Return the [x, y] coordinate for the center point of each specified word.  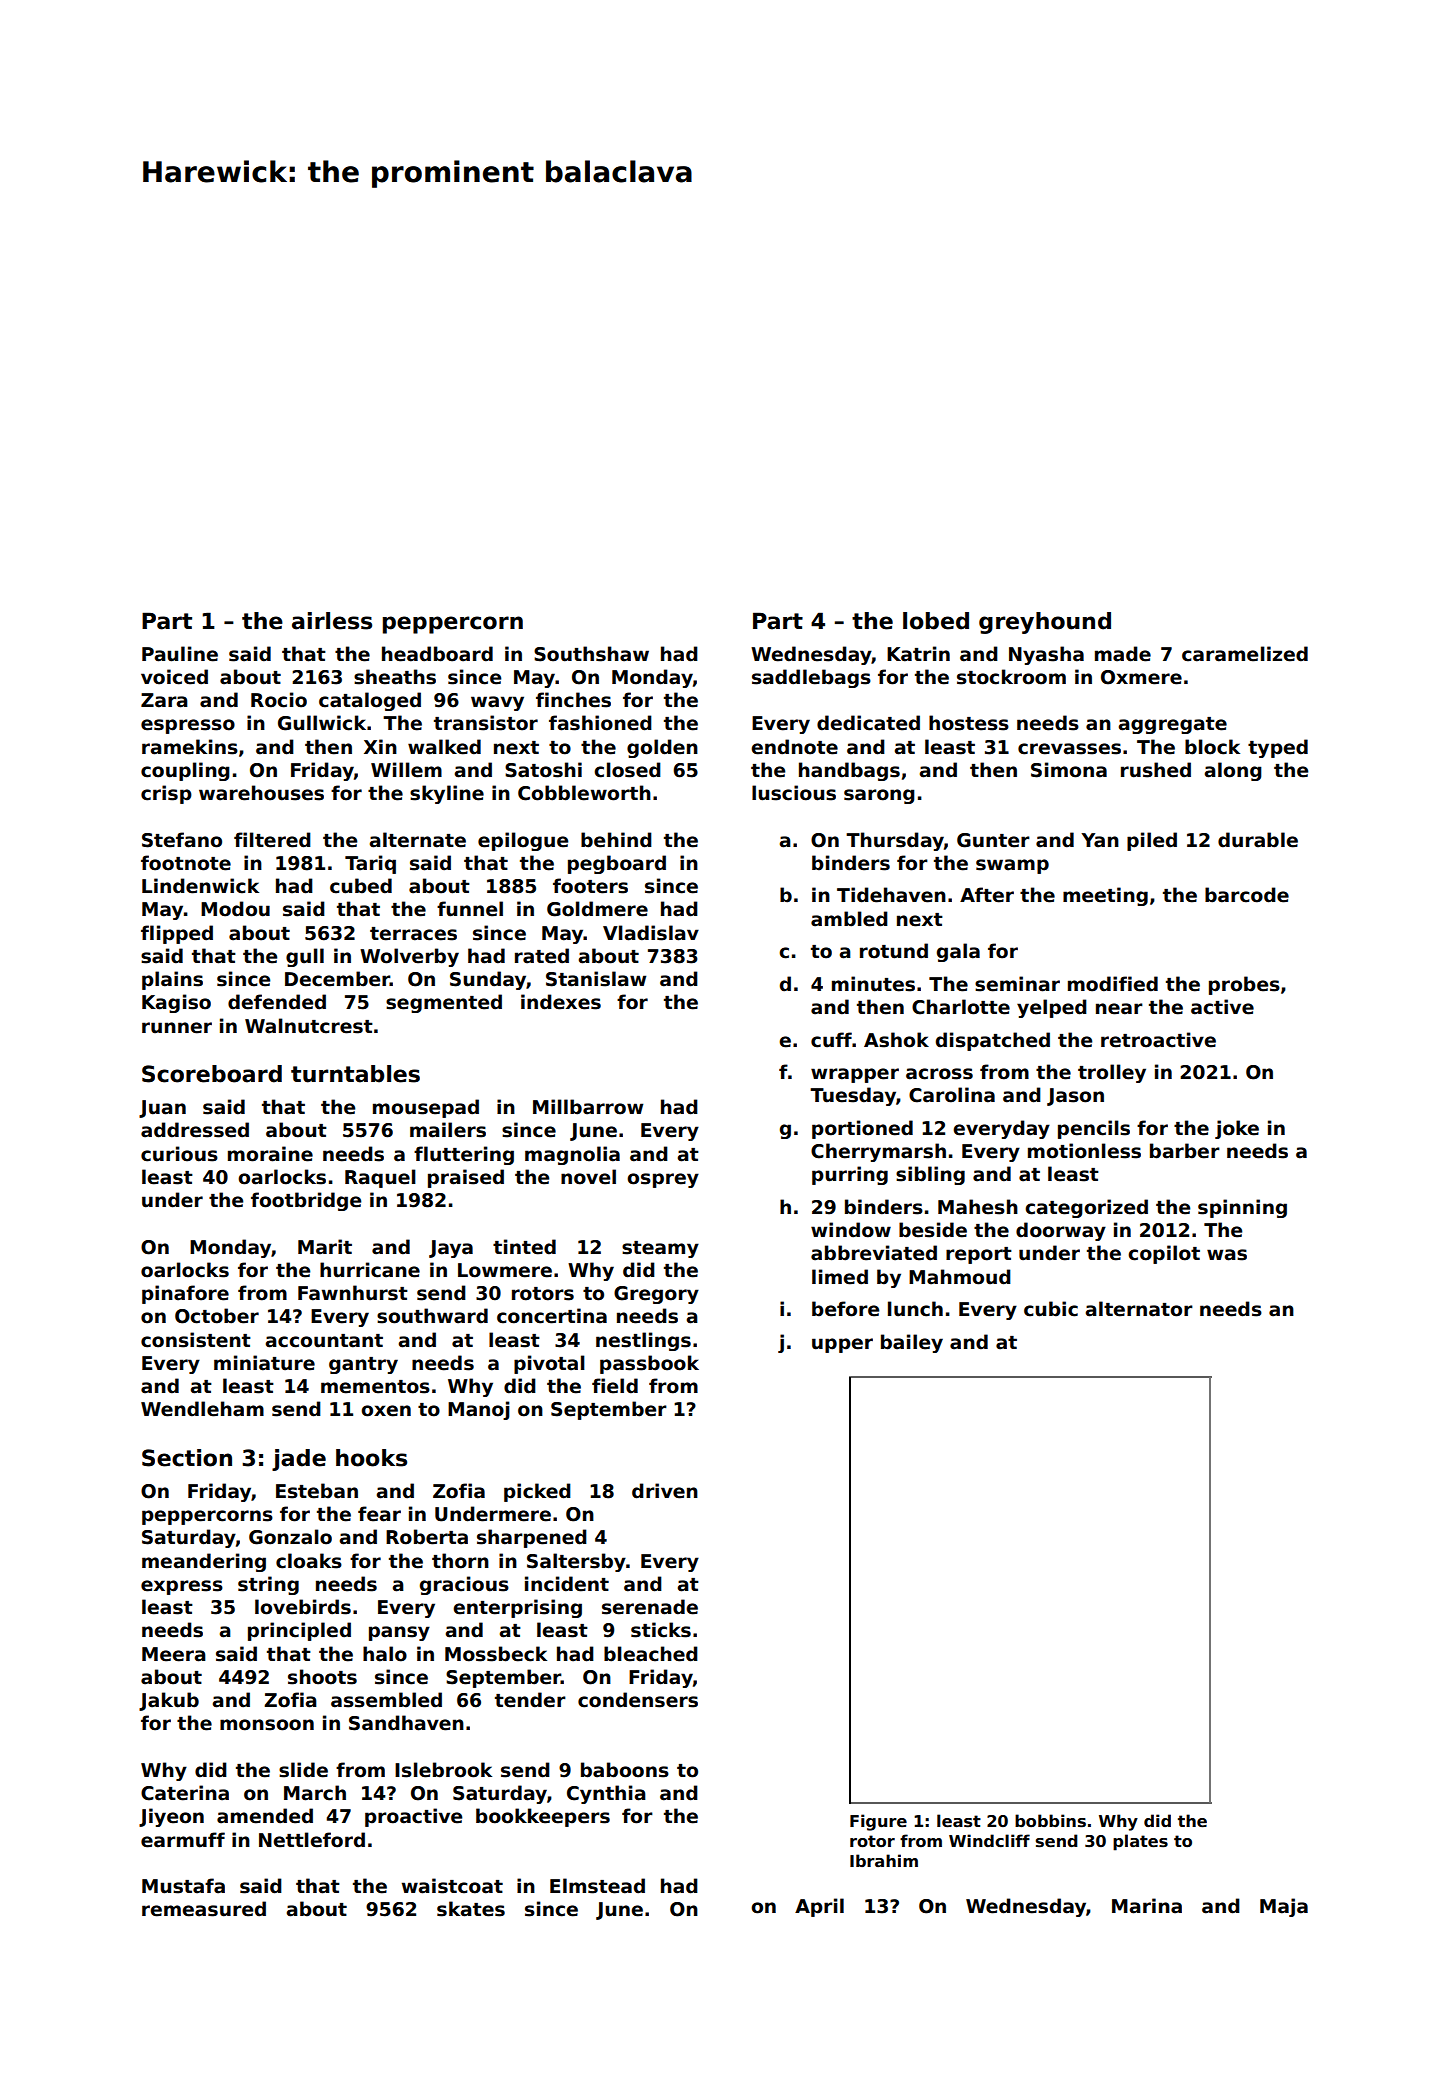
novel [588, 1177]
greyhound [1045, 623]
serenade [650, 1607]
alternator [1139, 1309]
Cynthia [606, 1794]
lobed [936, 621]
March [315, 1793]
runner [177, 1028]
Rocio [279, 700]
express [182, 1587]
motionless [1084, 1151]
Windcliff [989, 1841]
